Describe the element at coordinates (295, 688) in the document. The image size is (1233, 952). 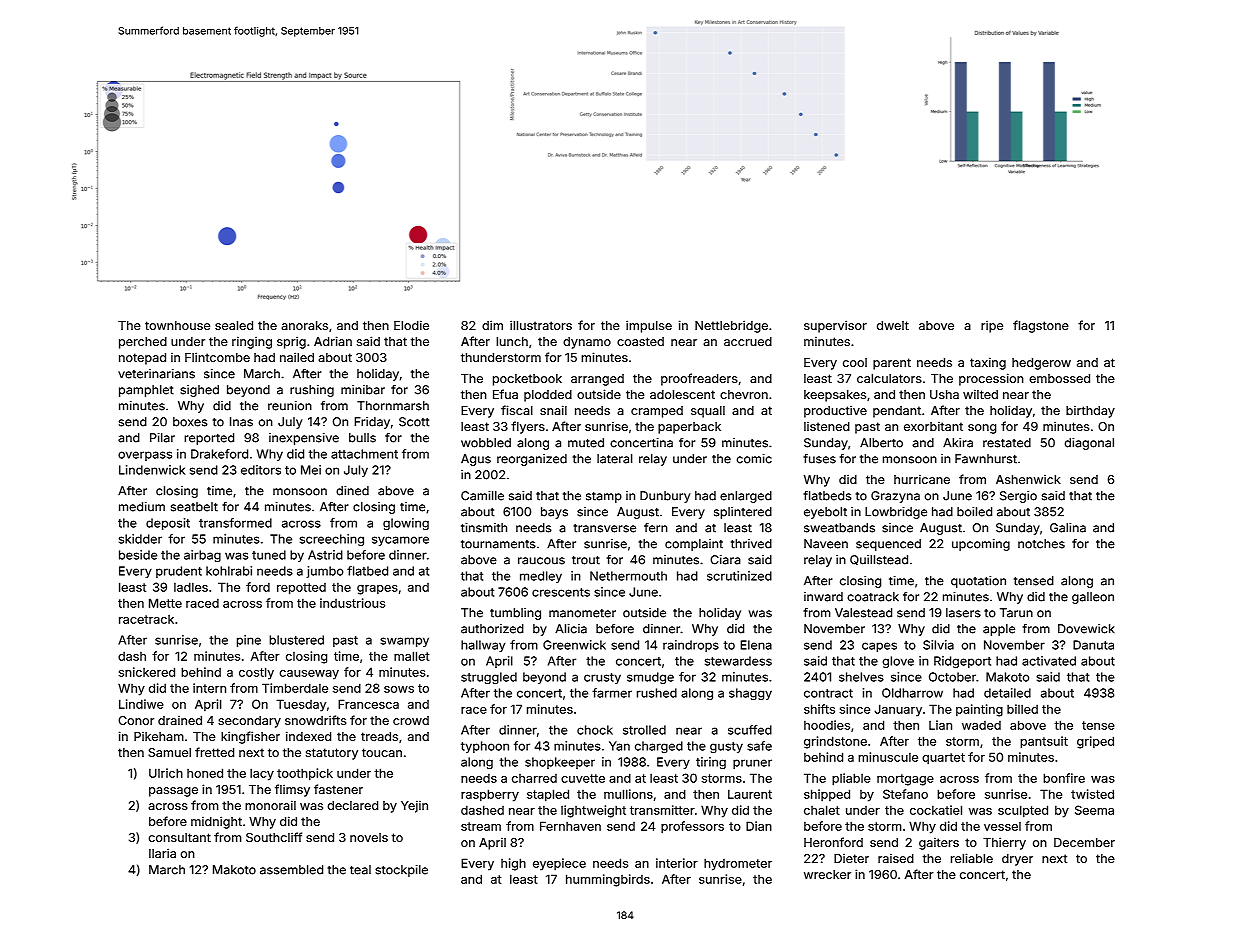
I see `Timberdale` at that location.
